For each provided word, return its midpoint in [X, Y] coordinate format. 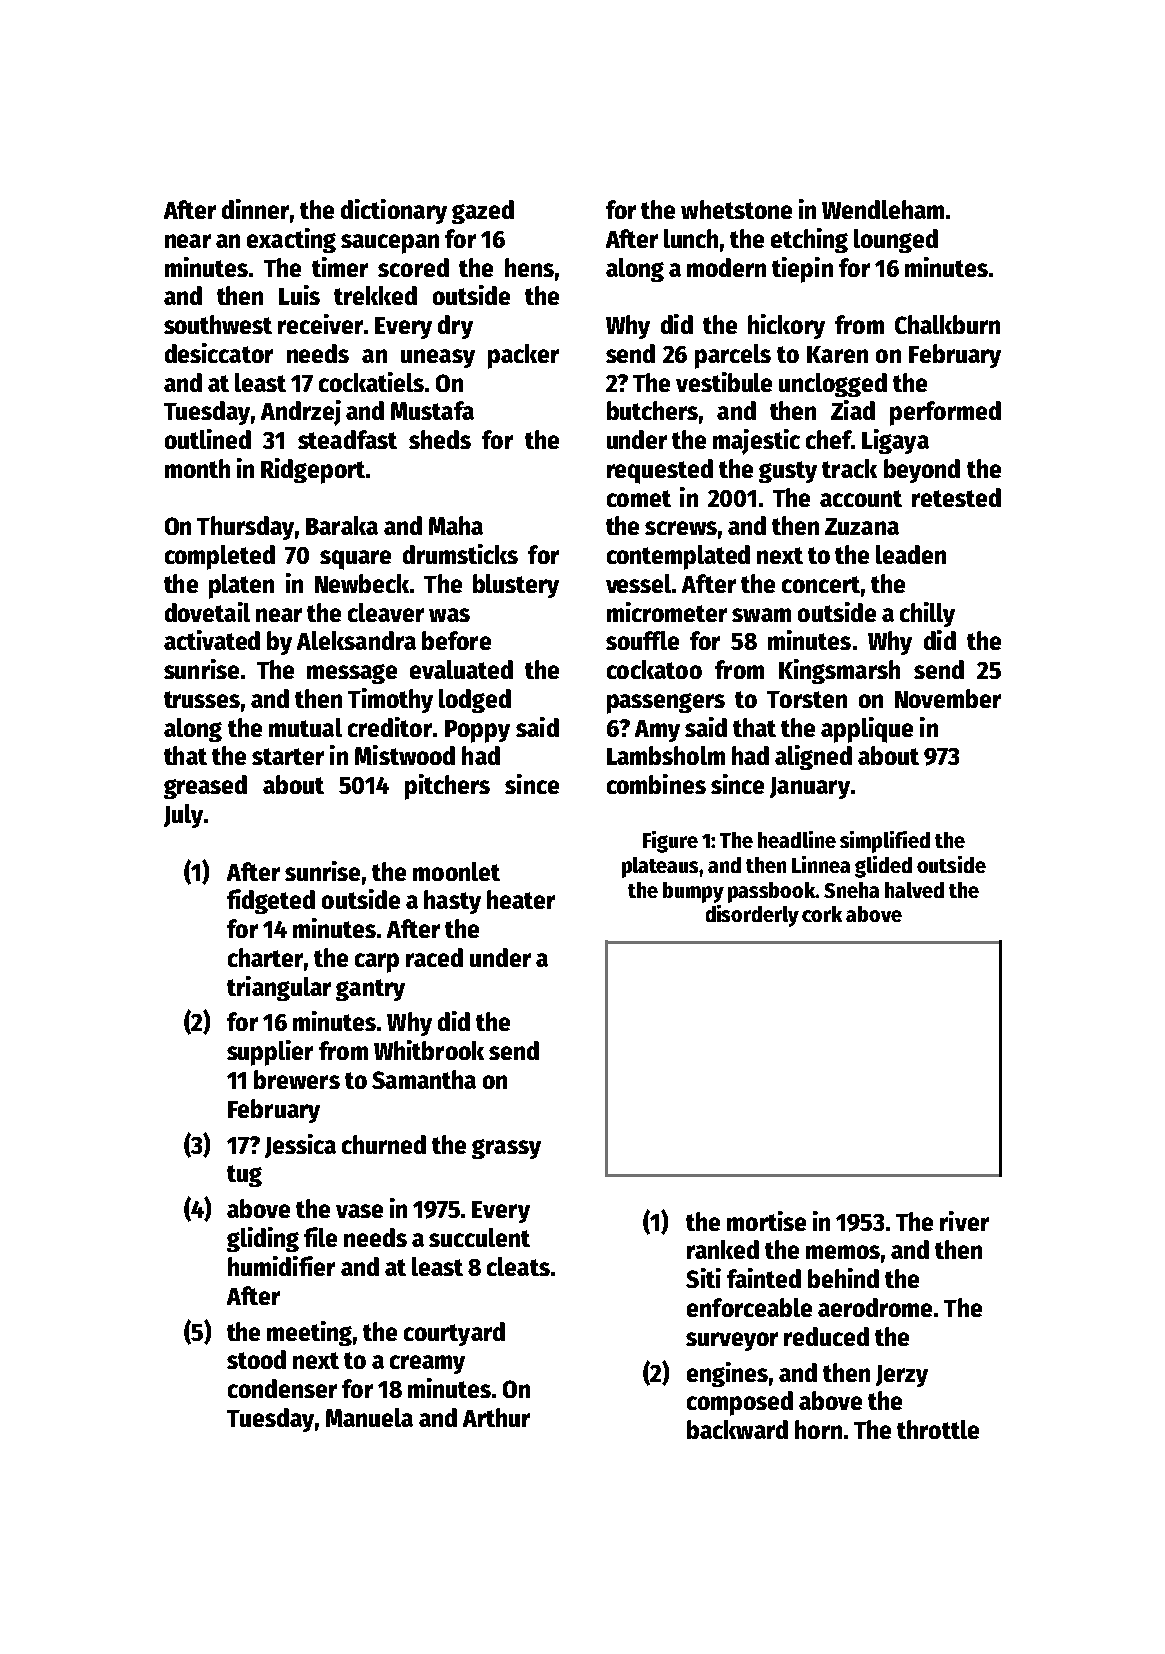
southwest [218, 324]
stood [256, 1359]
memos [843, 1252]
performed [945, 413]
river [964, 1221]
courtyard [454, 1334]
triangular [279, 988]
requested [660, 471]
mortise [766, 1221]
